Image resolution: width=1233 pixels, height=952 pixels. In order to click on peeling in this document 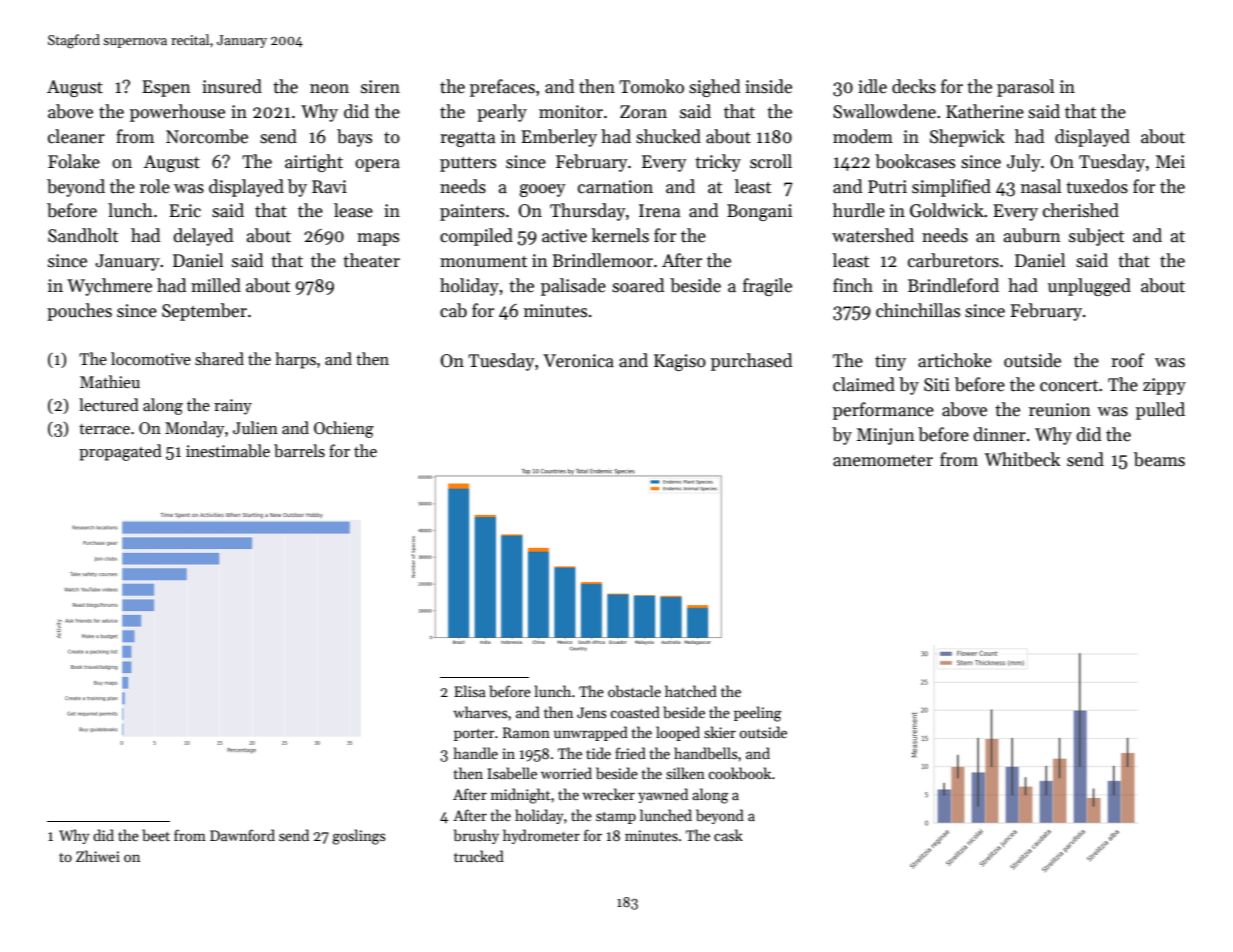, I will do `click(758, 714)`.
